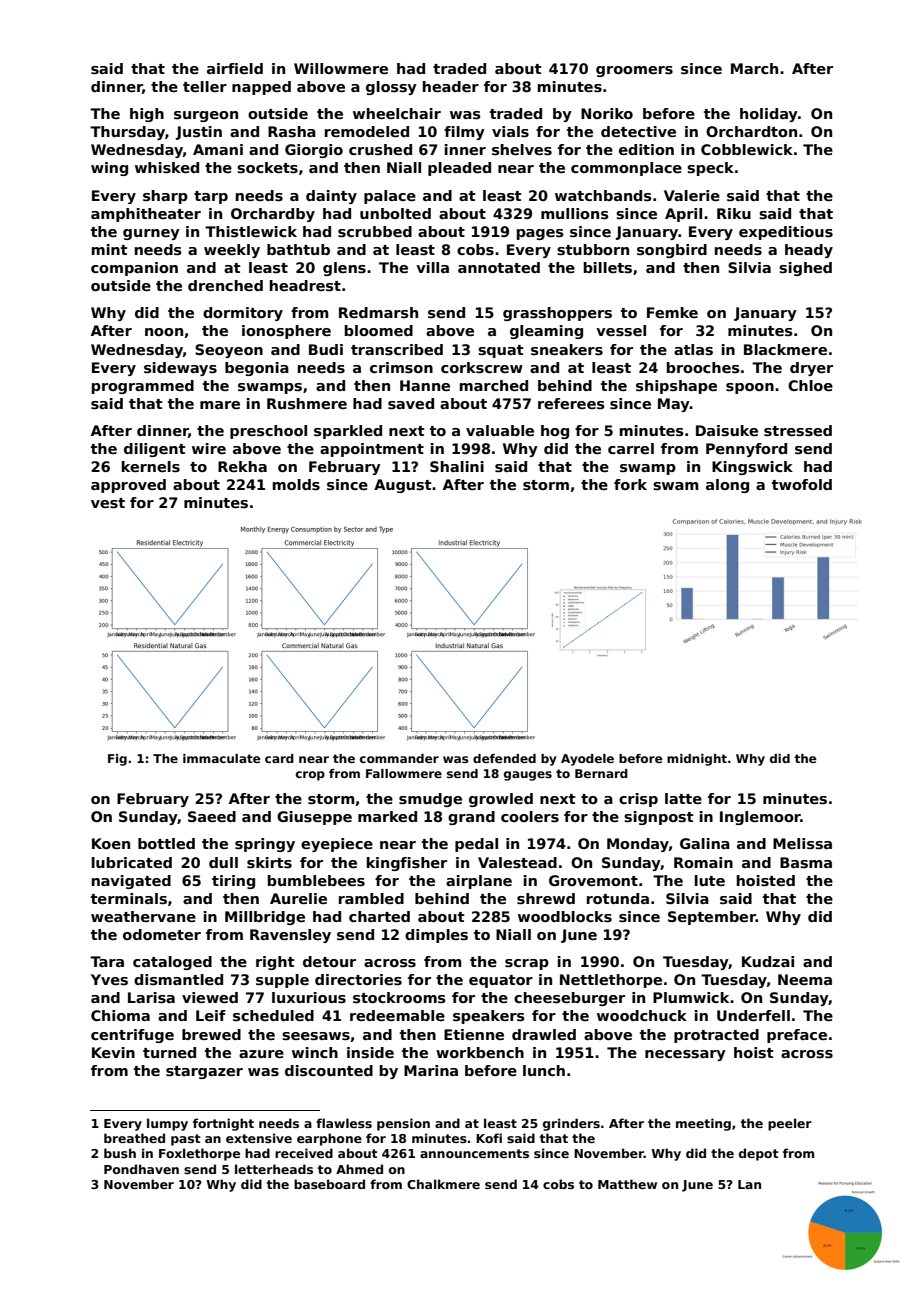  What do you see at coordinates (691, 997) in the screenshot?
I see `Plumwick` at bounding box center [691, 997].
